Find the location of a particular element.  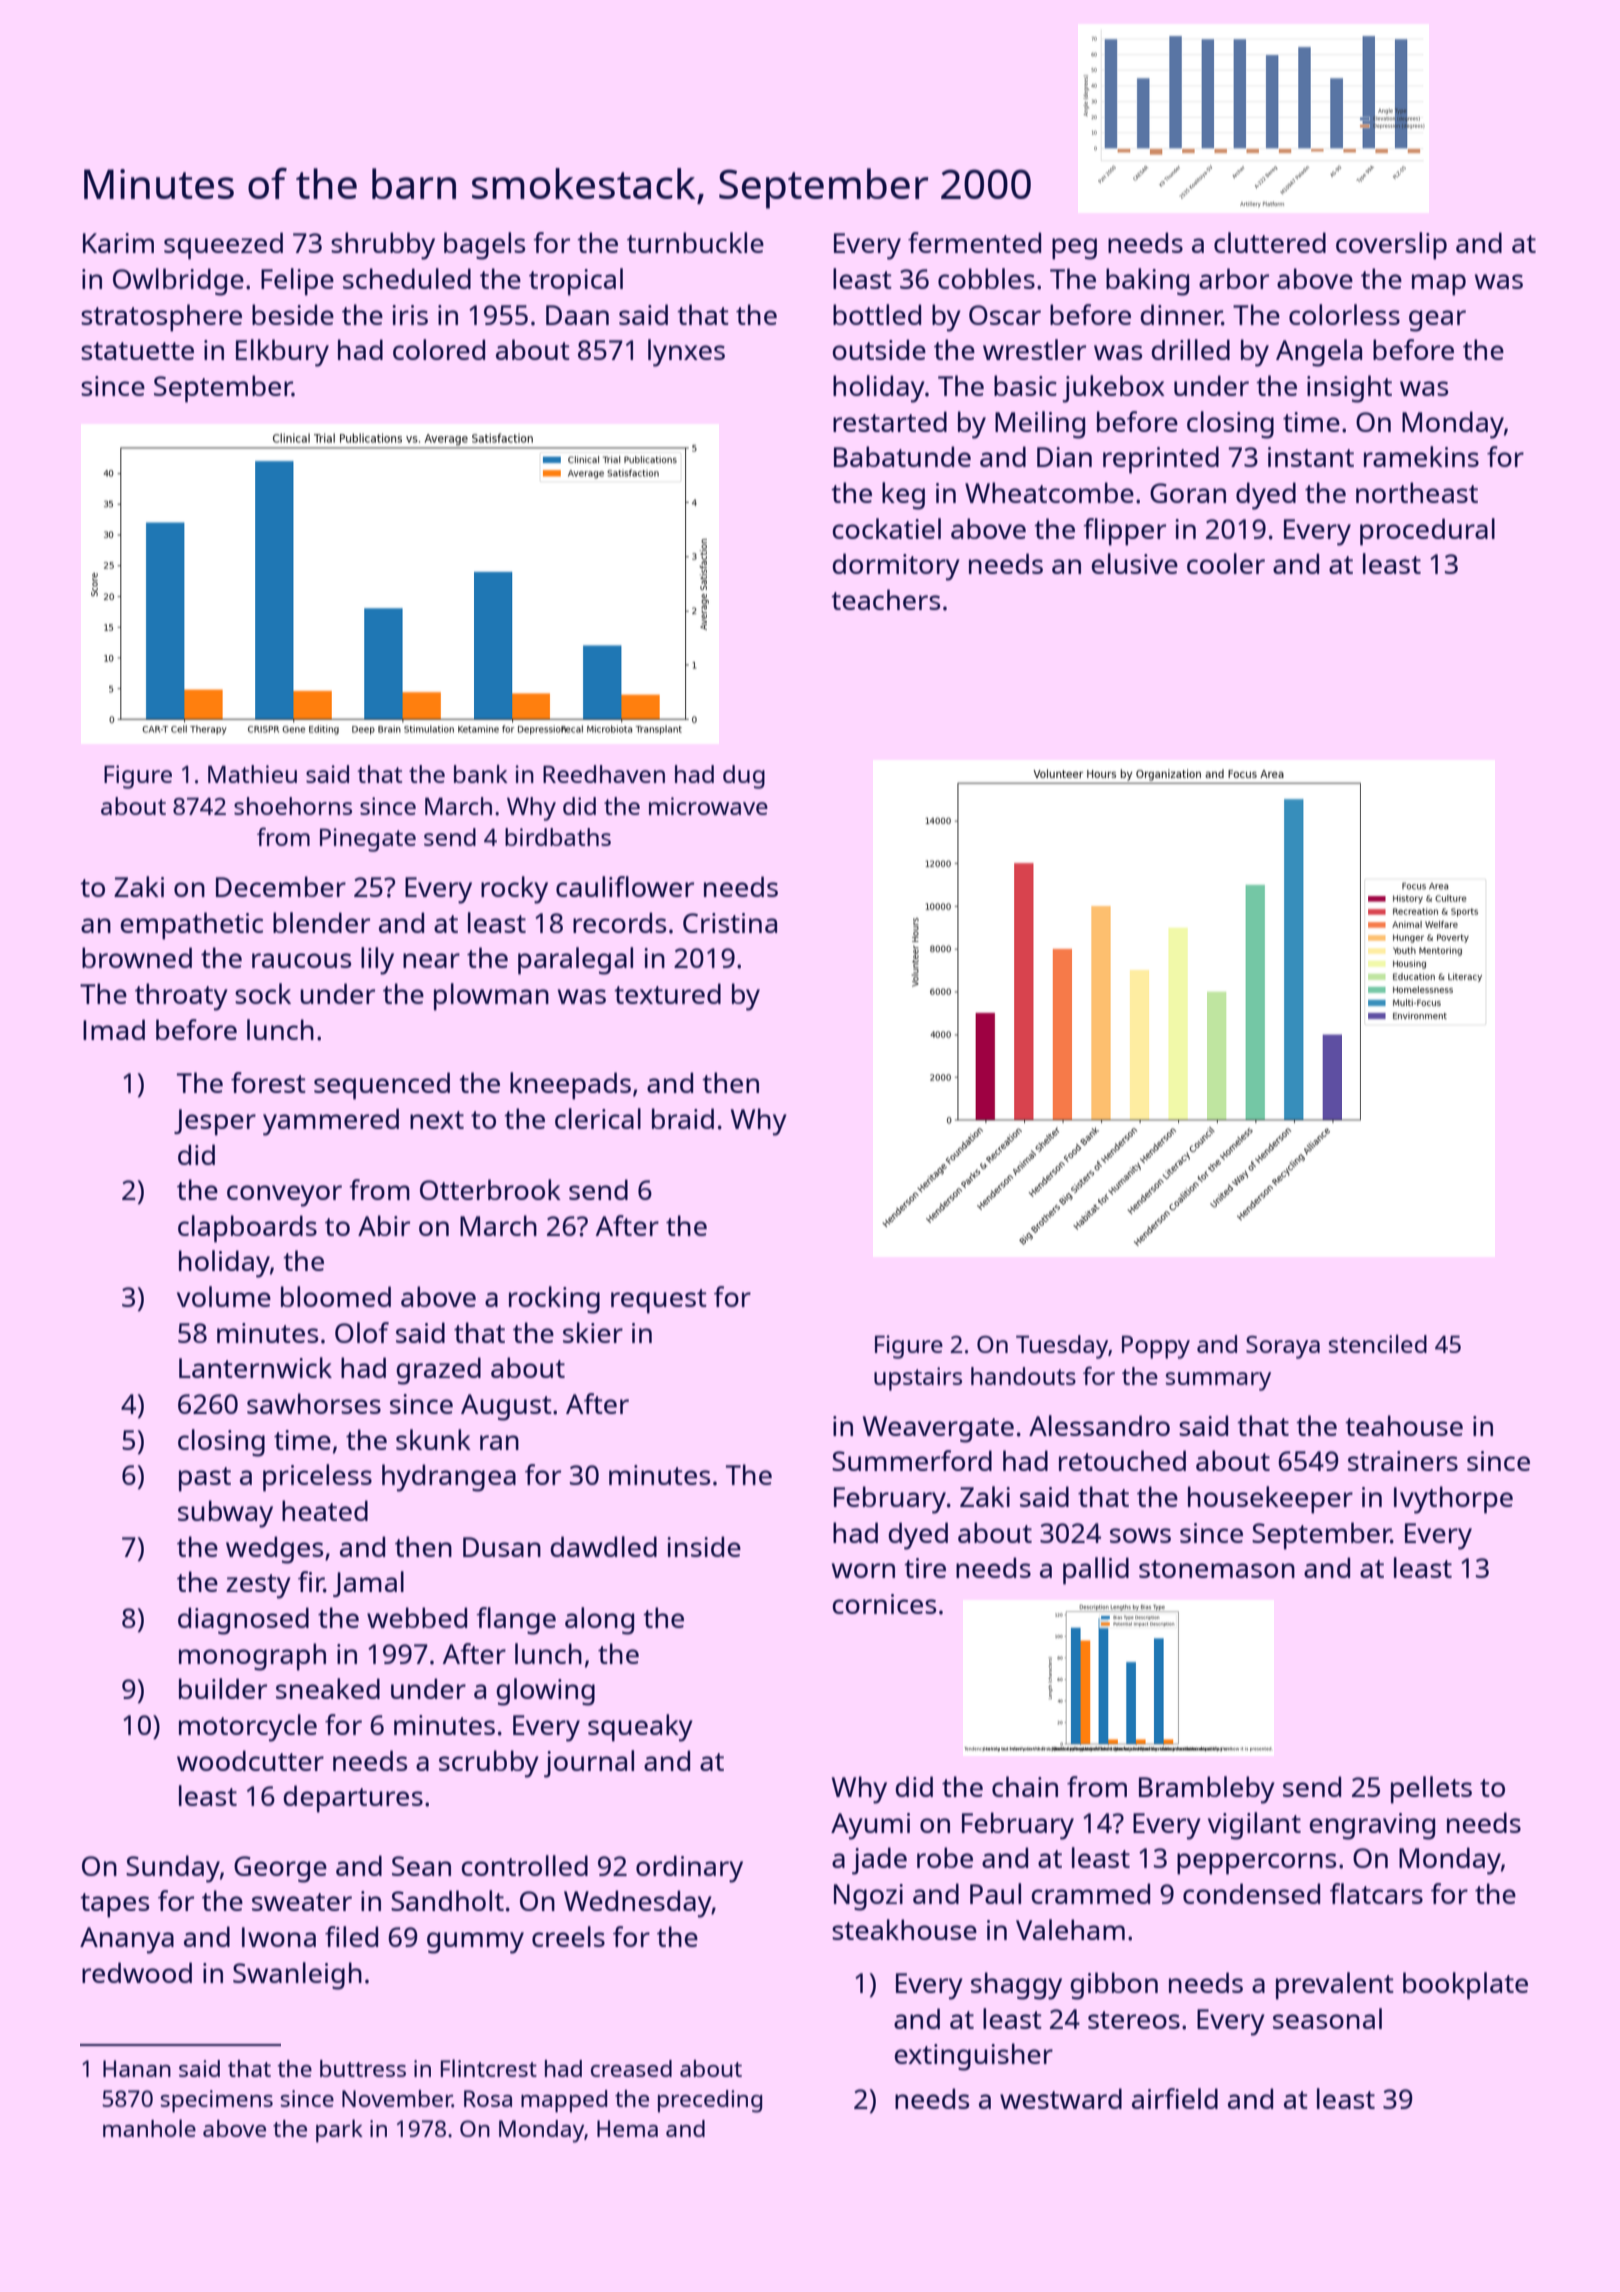

worn is located at coordinates (863, 1570).
